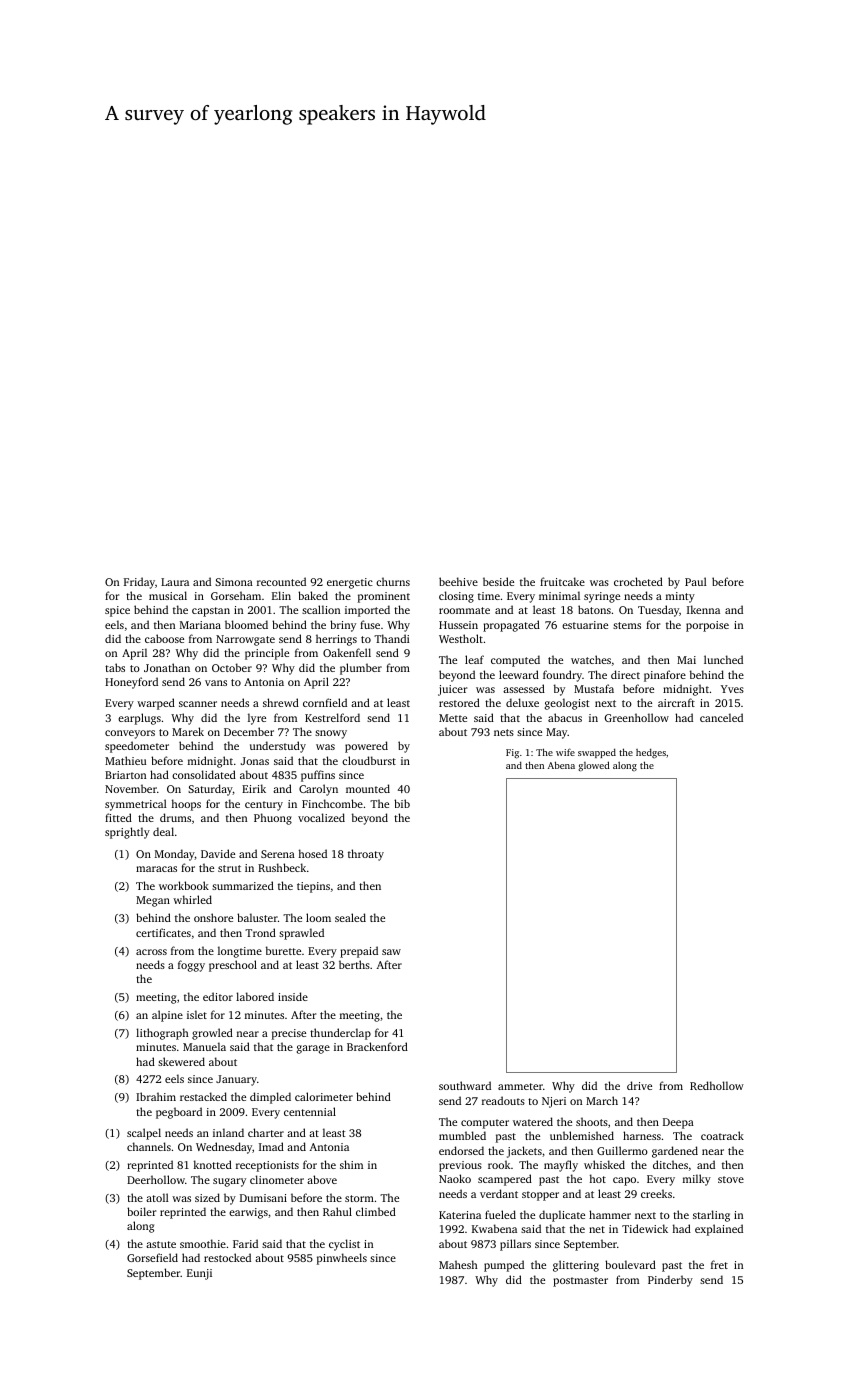 The image size is (849, 1400). What do you see at coordinates (203, 1243) in the screenshot?
I see `smoothie` at bounding box center [203, 1243].
